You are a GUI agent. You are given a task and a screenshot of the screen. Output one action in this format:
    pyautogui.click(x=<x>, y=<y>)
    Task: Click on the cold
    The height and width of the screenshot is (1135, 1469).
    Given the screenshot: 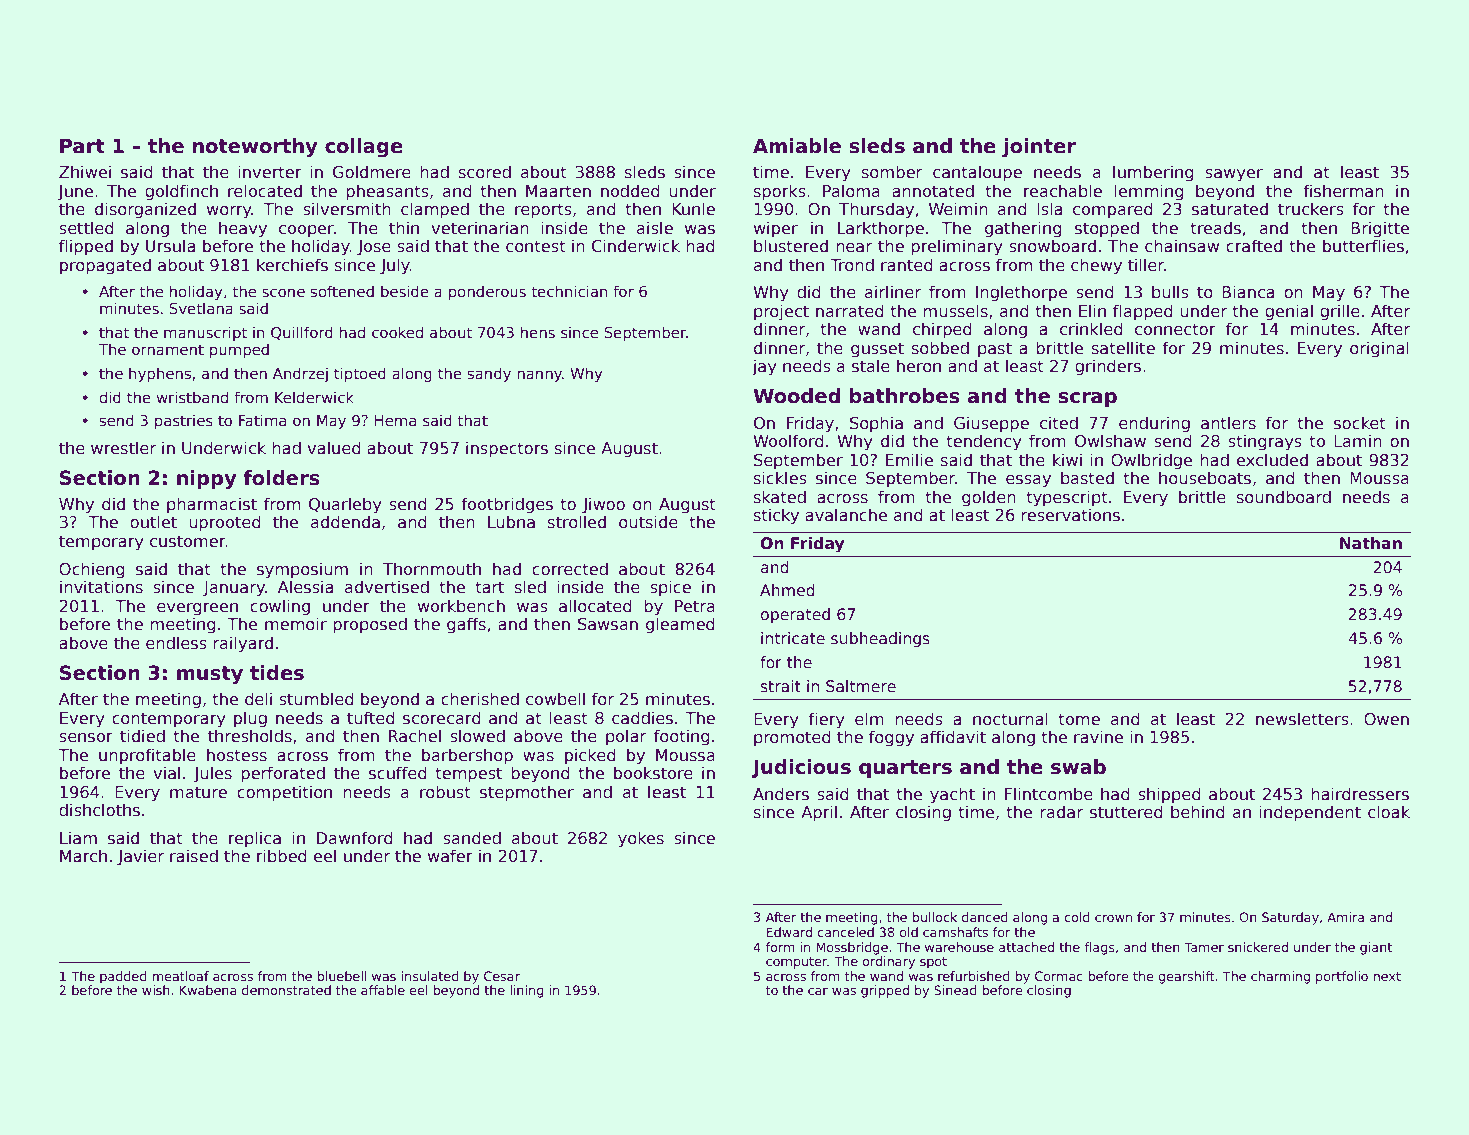 What is the action you would take?
    pyautogui.click(x=1077, y=917)
